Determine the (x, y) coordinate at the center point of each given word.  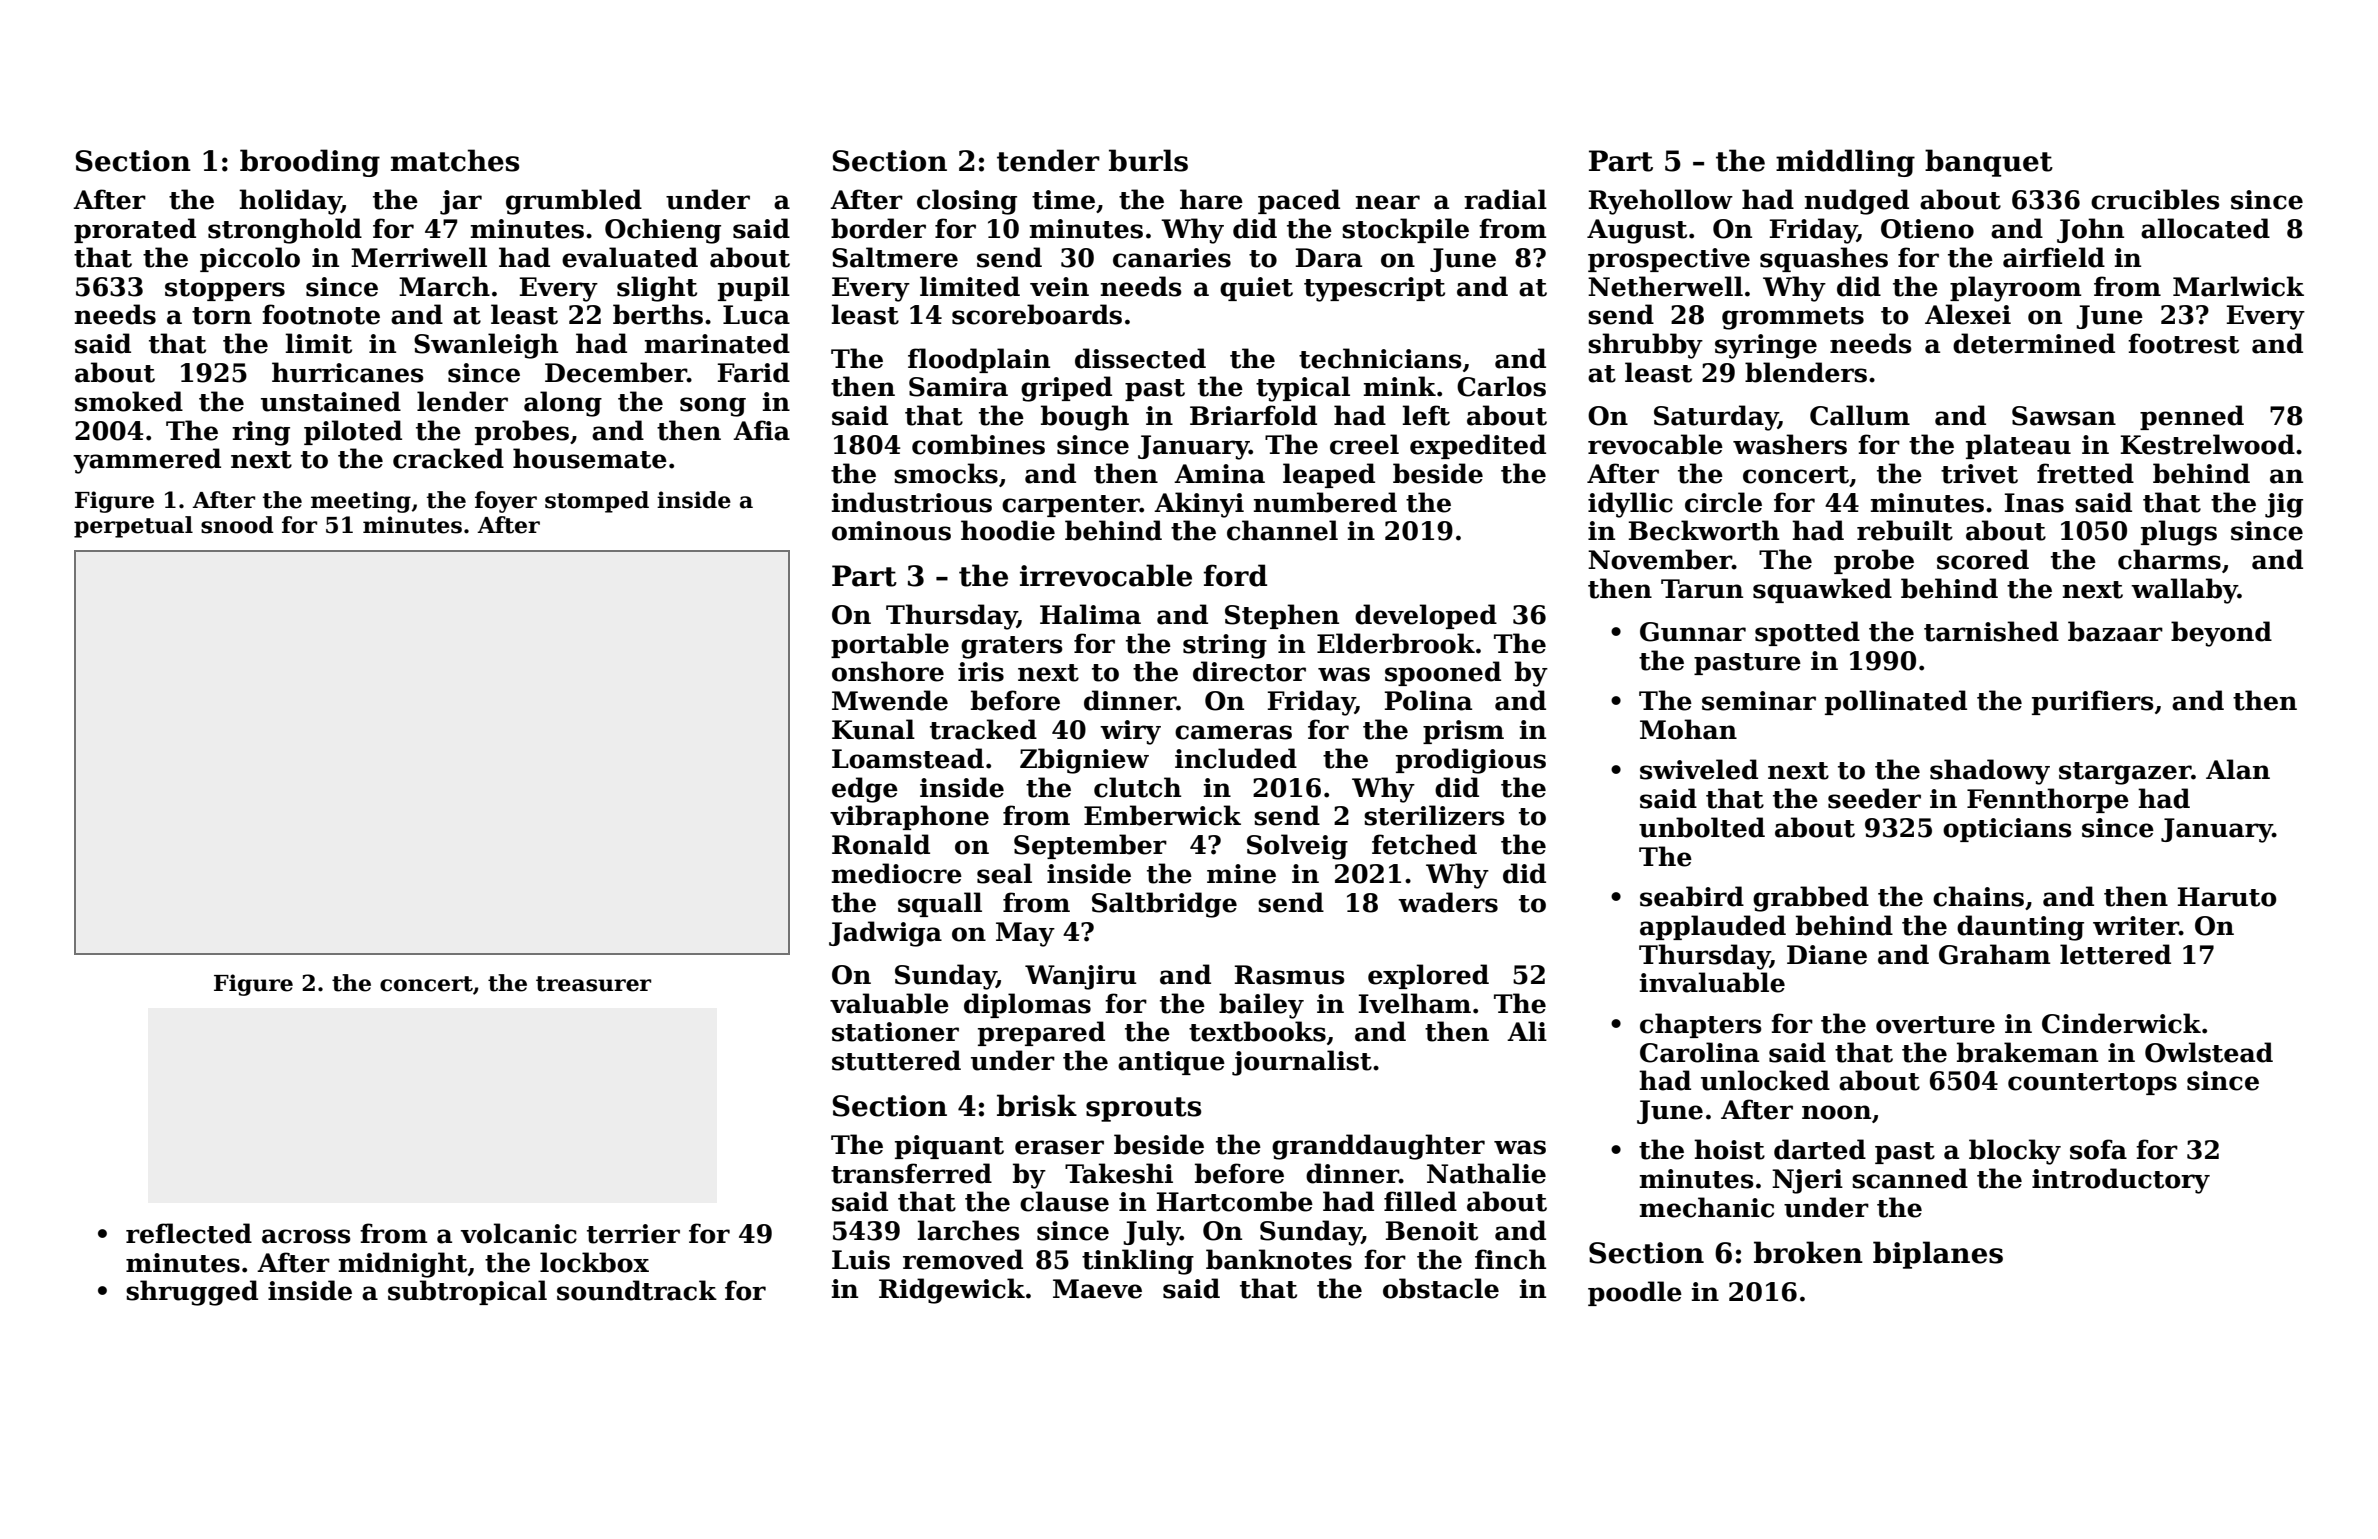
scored (1983, 559)
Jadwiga (885, 934)
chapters (1701, 1025)
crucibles (2155, 199)
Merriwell (419, 257)
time (1063, 200)
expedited (1478, 446)
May (1025, 934)
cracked (448, 458)
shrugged (192, 1293)
